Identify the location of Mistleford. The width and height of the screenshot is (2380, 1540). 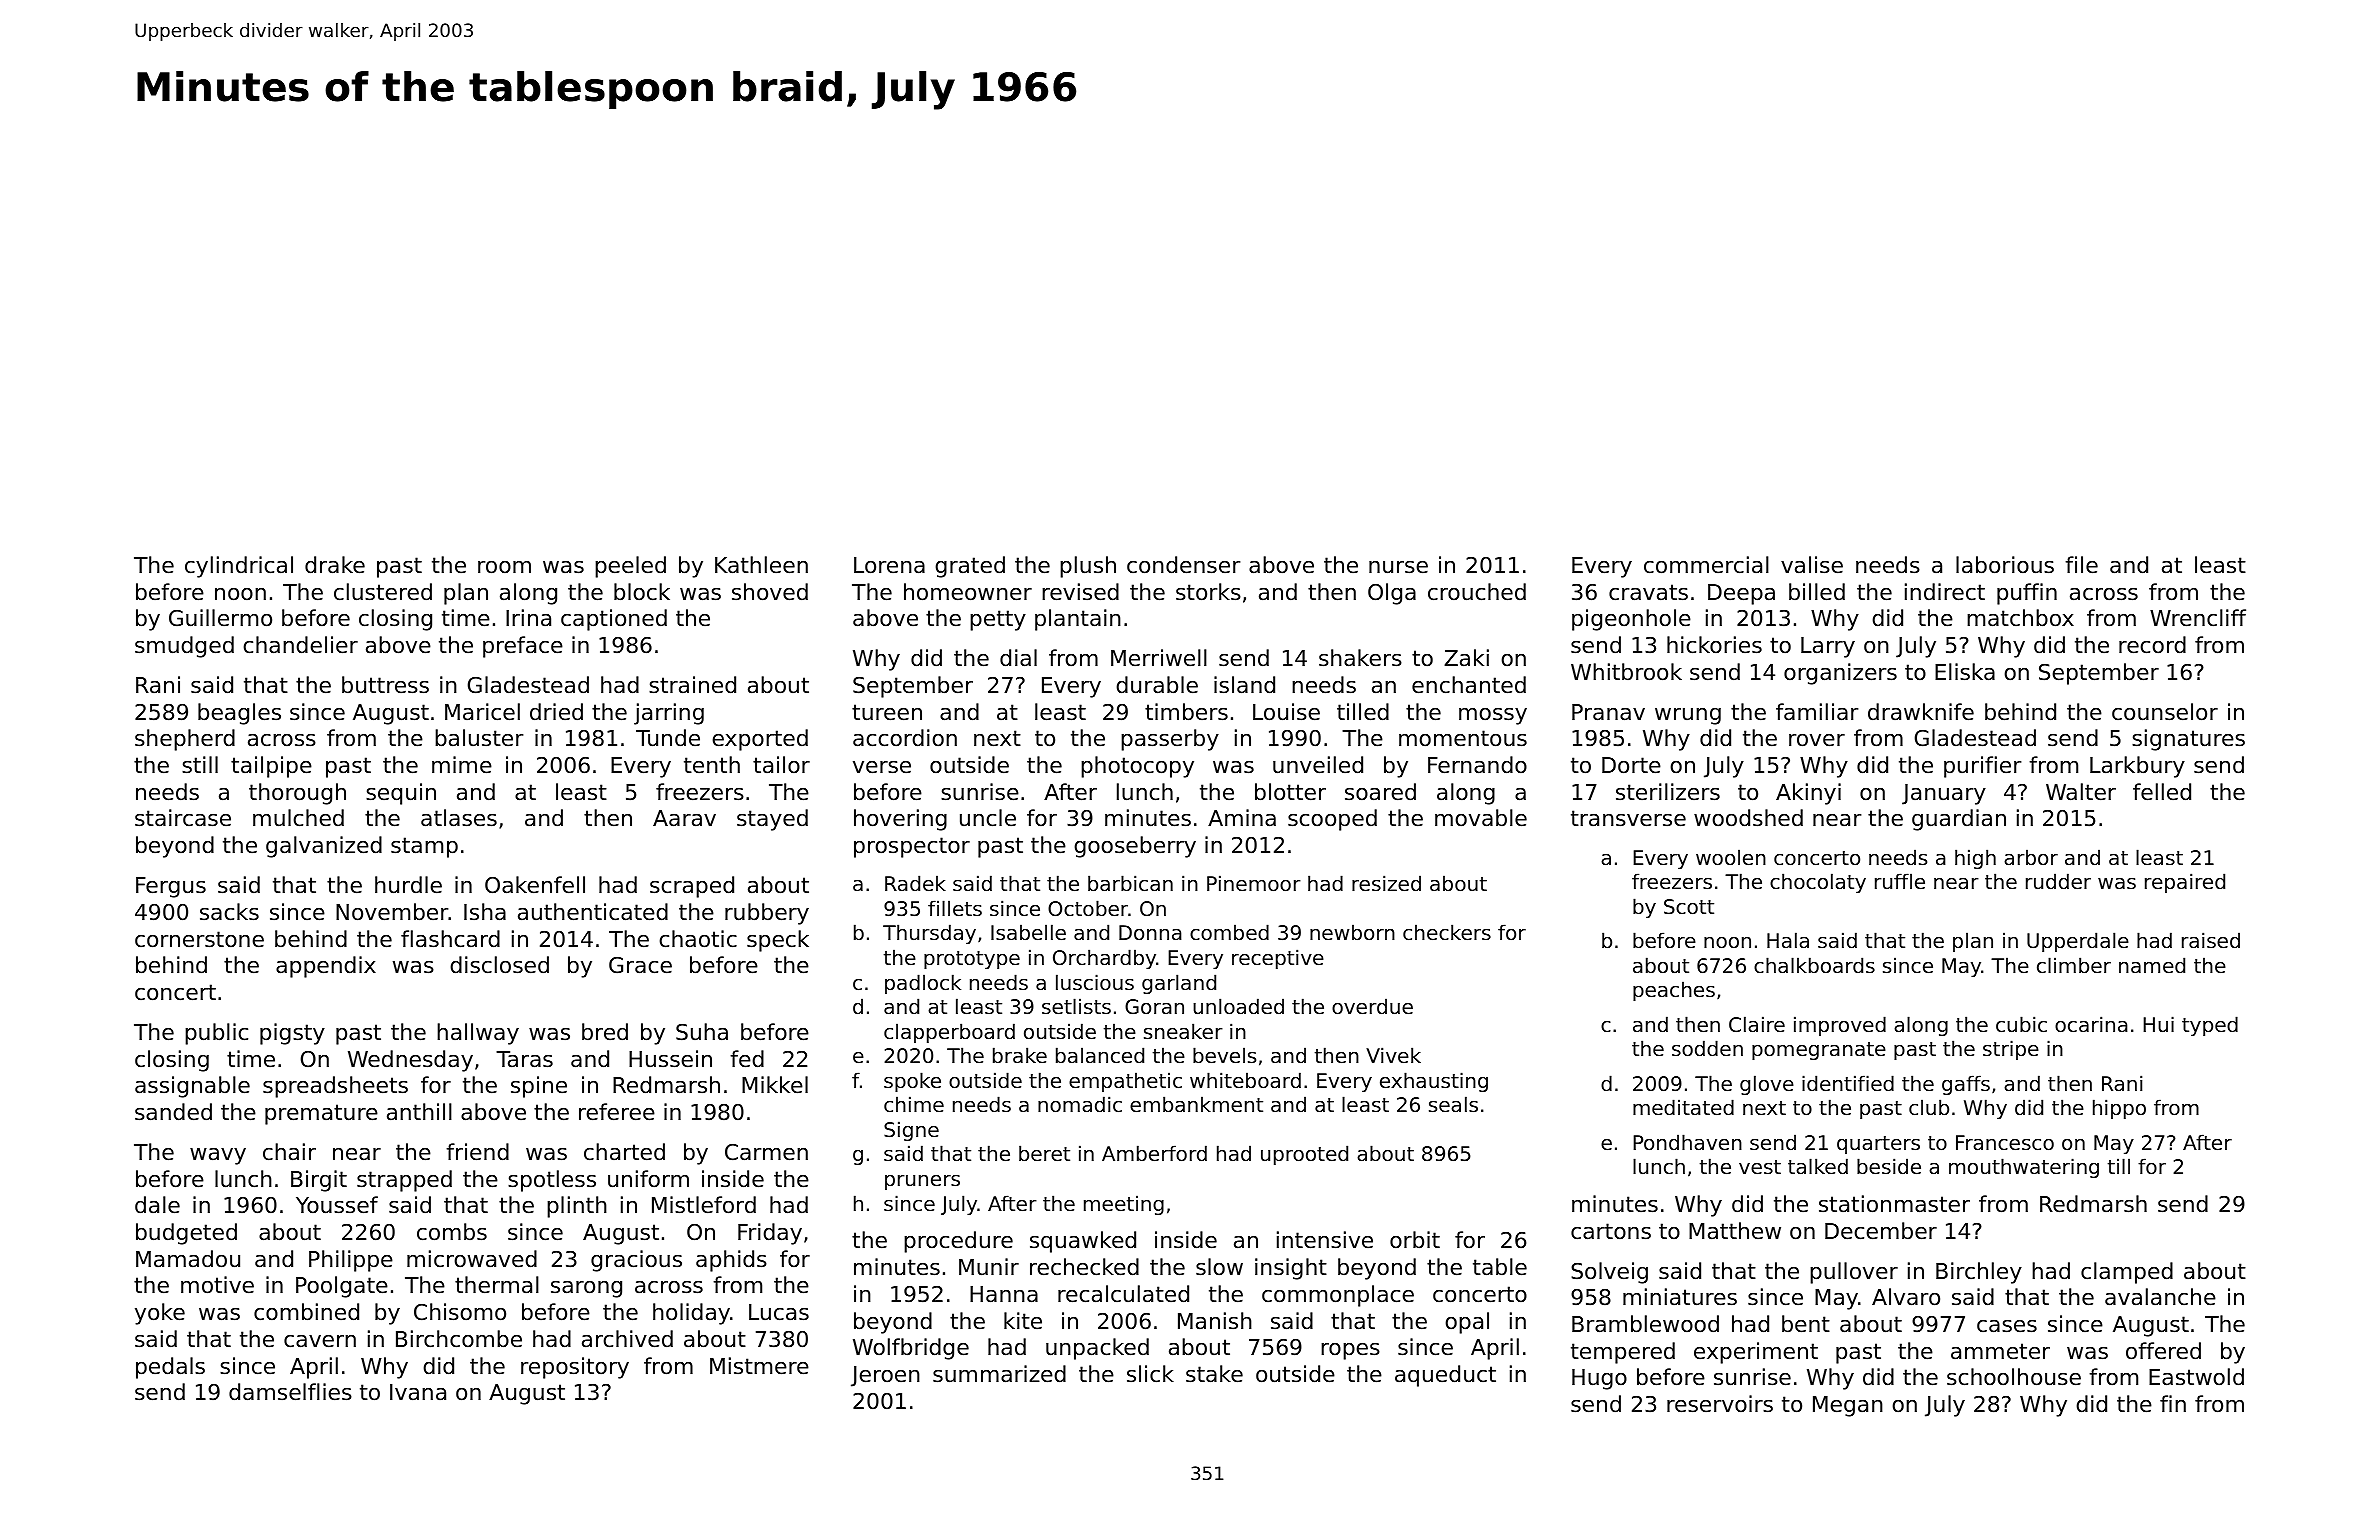
(704, 1205).
